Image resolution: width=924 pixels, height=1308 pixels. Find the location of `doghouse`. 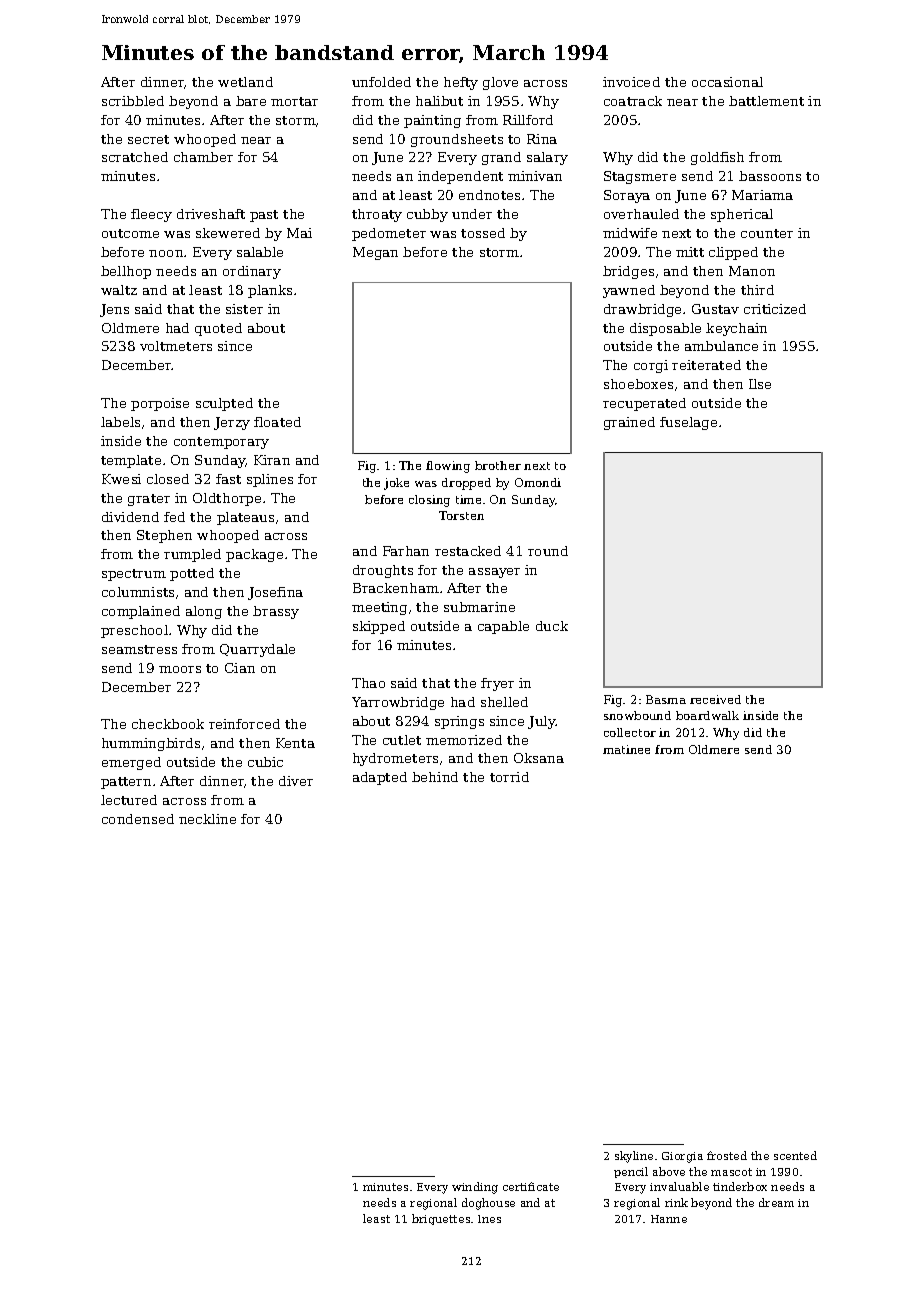

doghouse is located at coordinates (488, 1204).
